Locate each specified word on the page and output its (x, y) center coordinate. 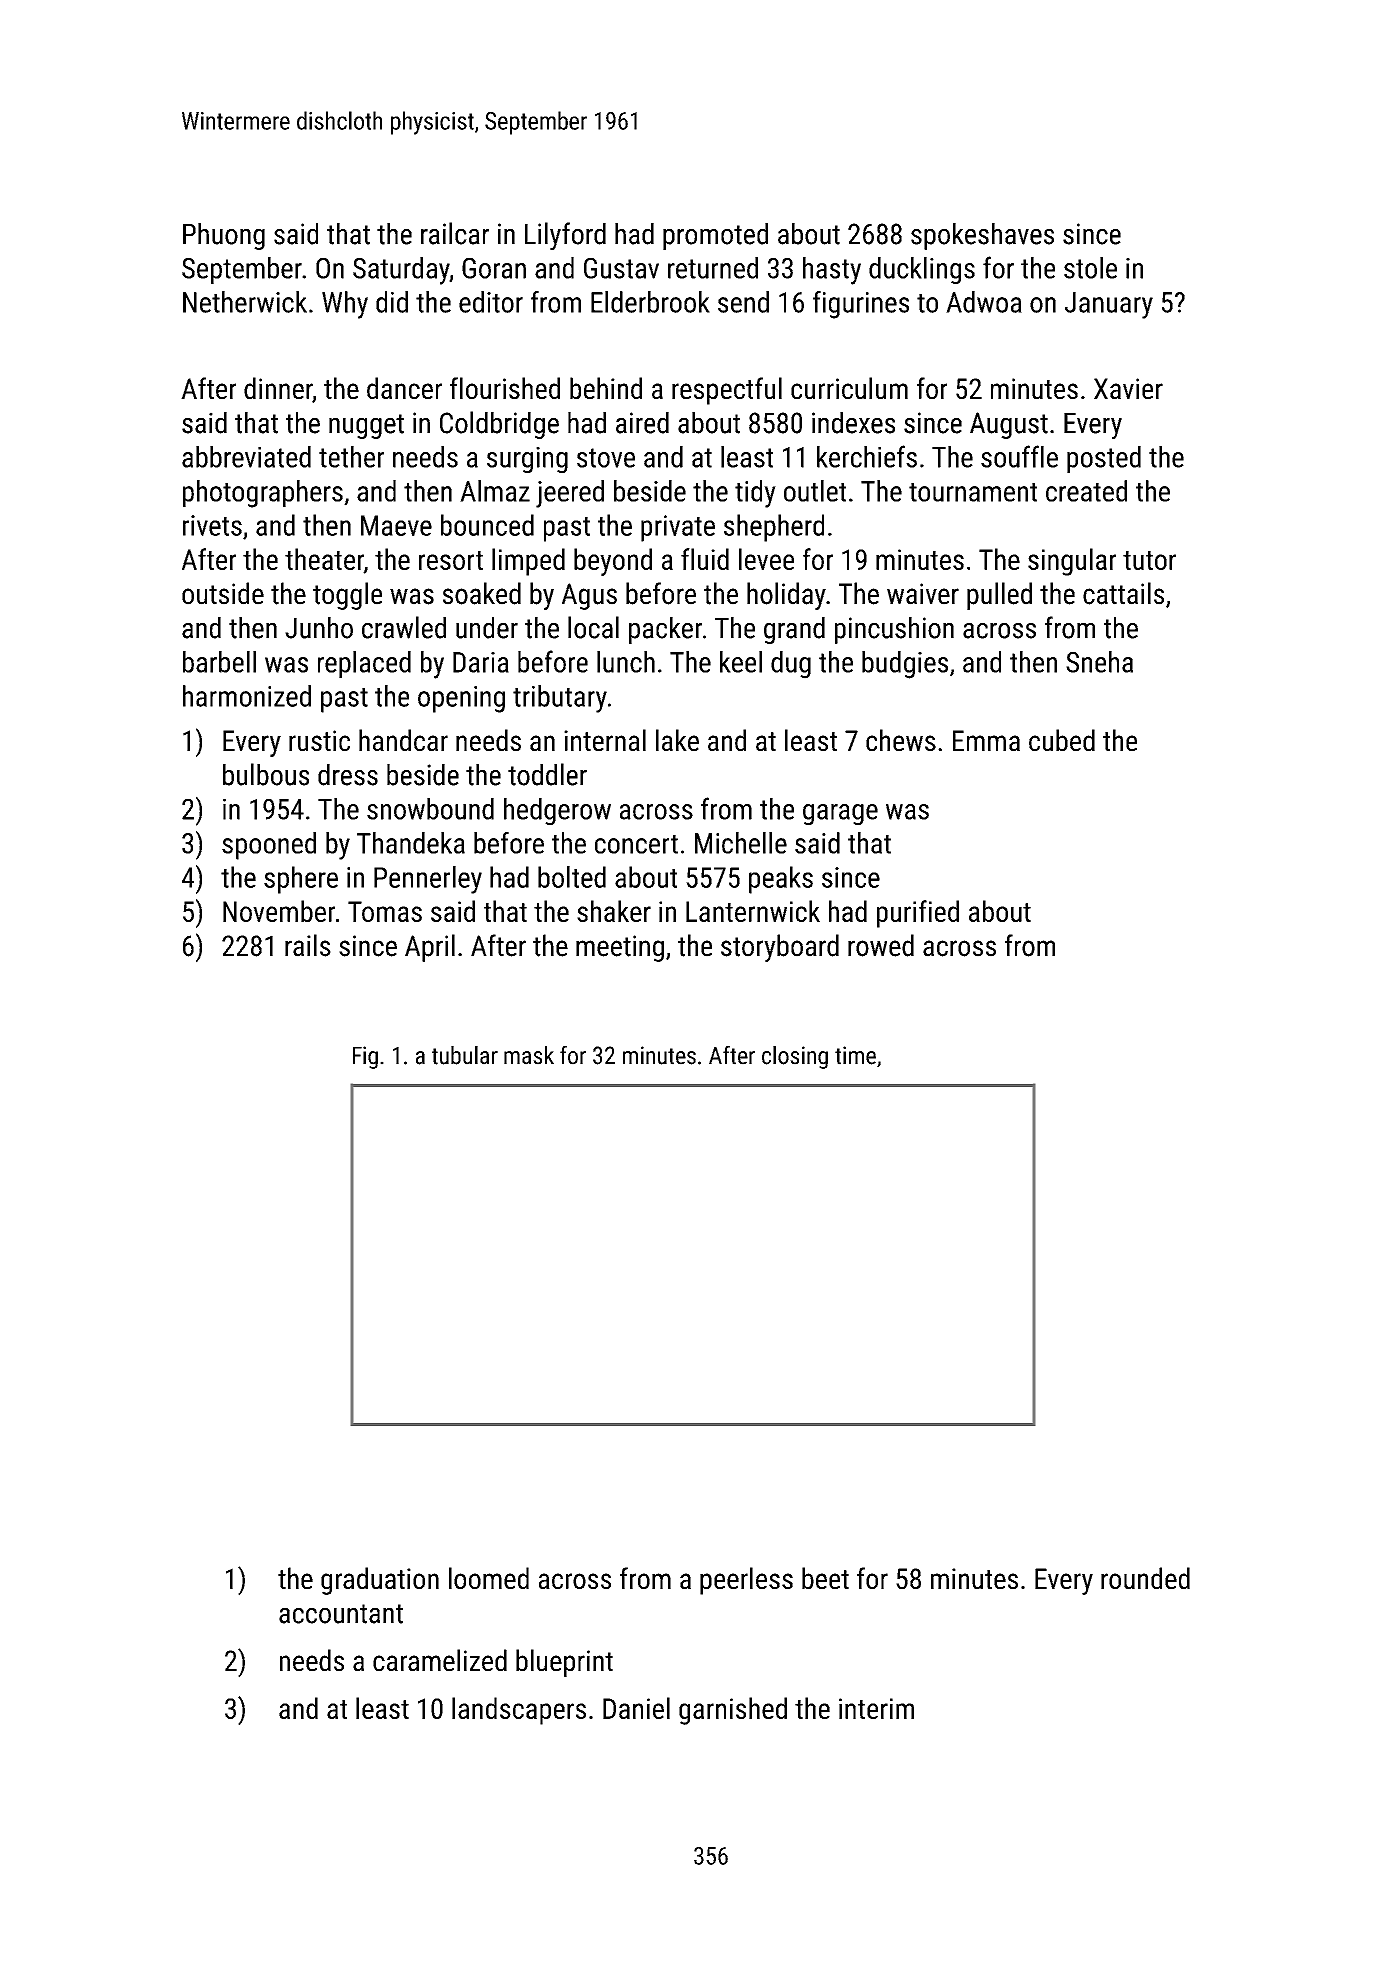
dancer (404, 388)
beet (825, 1578)
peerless (746, 1581)
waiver (923, 594)
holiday (786, 596)
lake (677, 740)
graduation (380, 1581)
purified (918, 914)
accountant (341, 1614)
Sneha (1099, 662)
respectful (727, 391)
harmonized (247, 696)
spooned (269, 846)
